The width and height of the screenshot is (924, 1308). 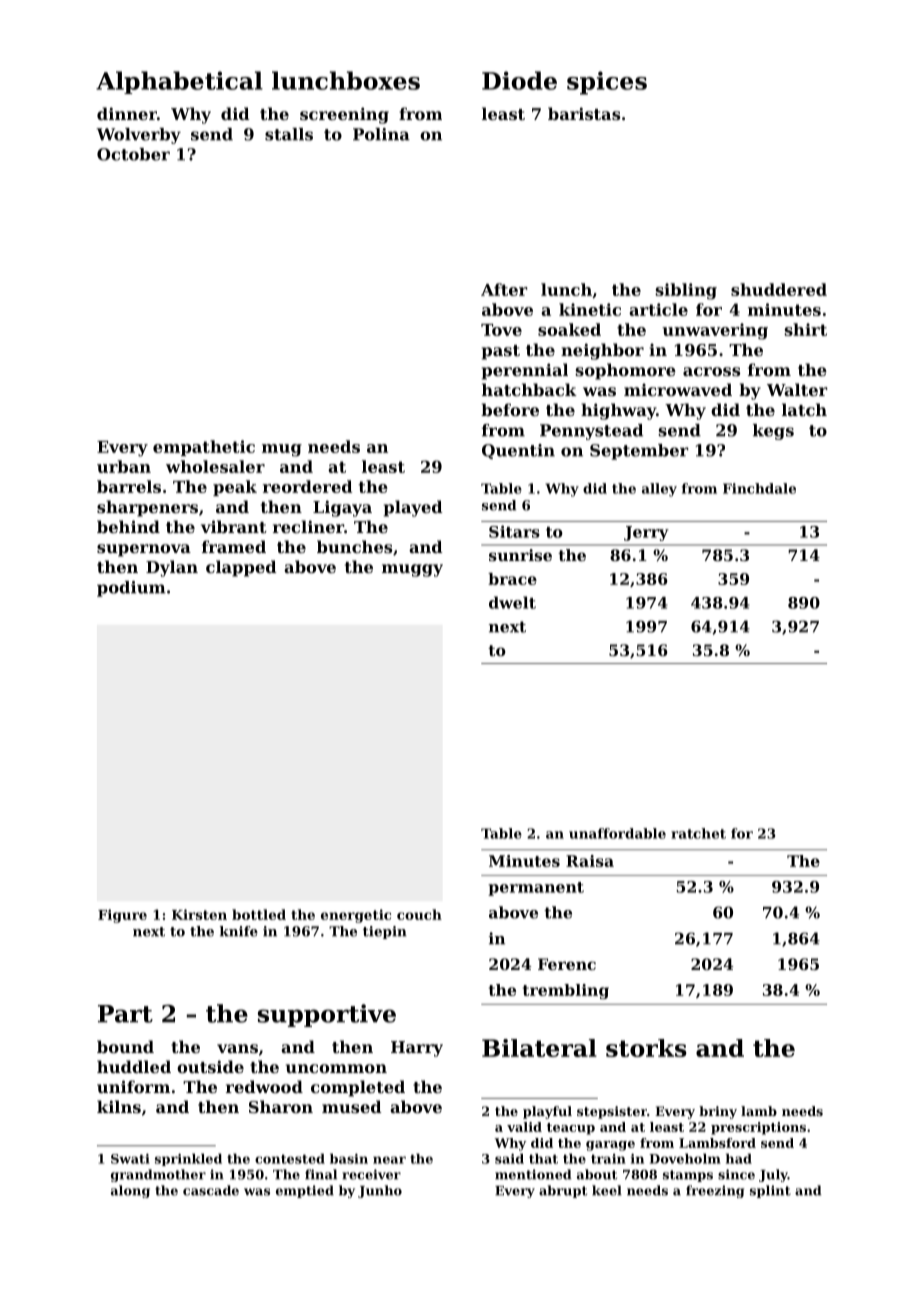 I want to click on podium, so click(x=131, y=589).
